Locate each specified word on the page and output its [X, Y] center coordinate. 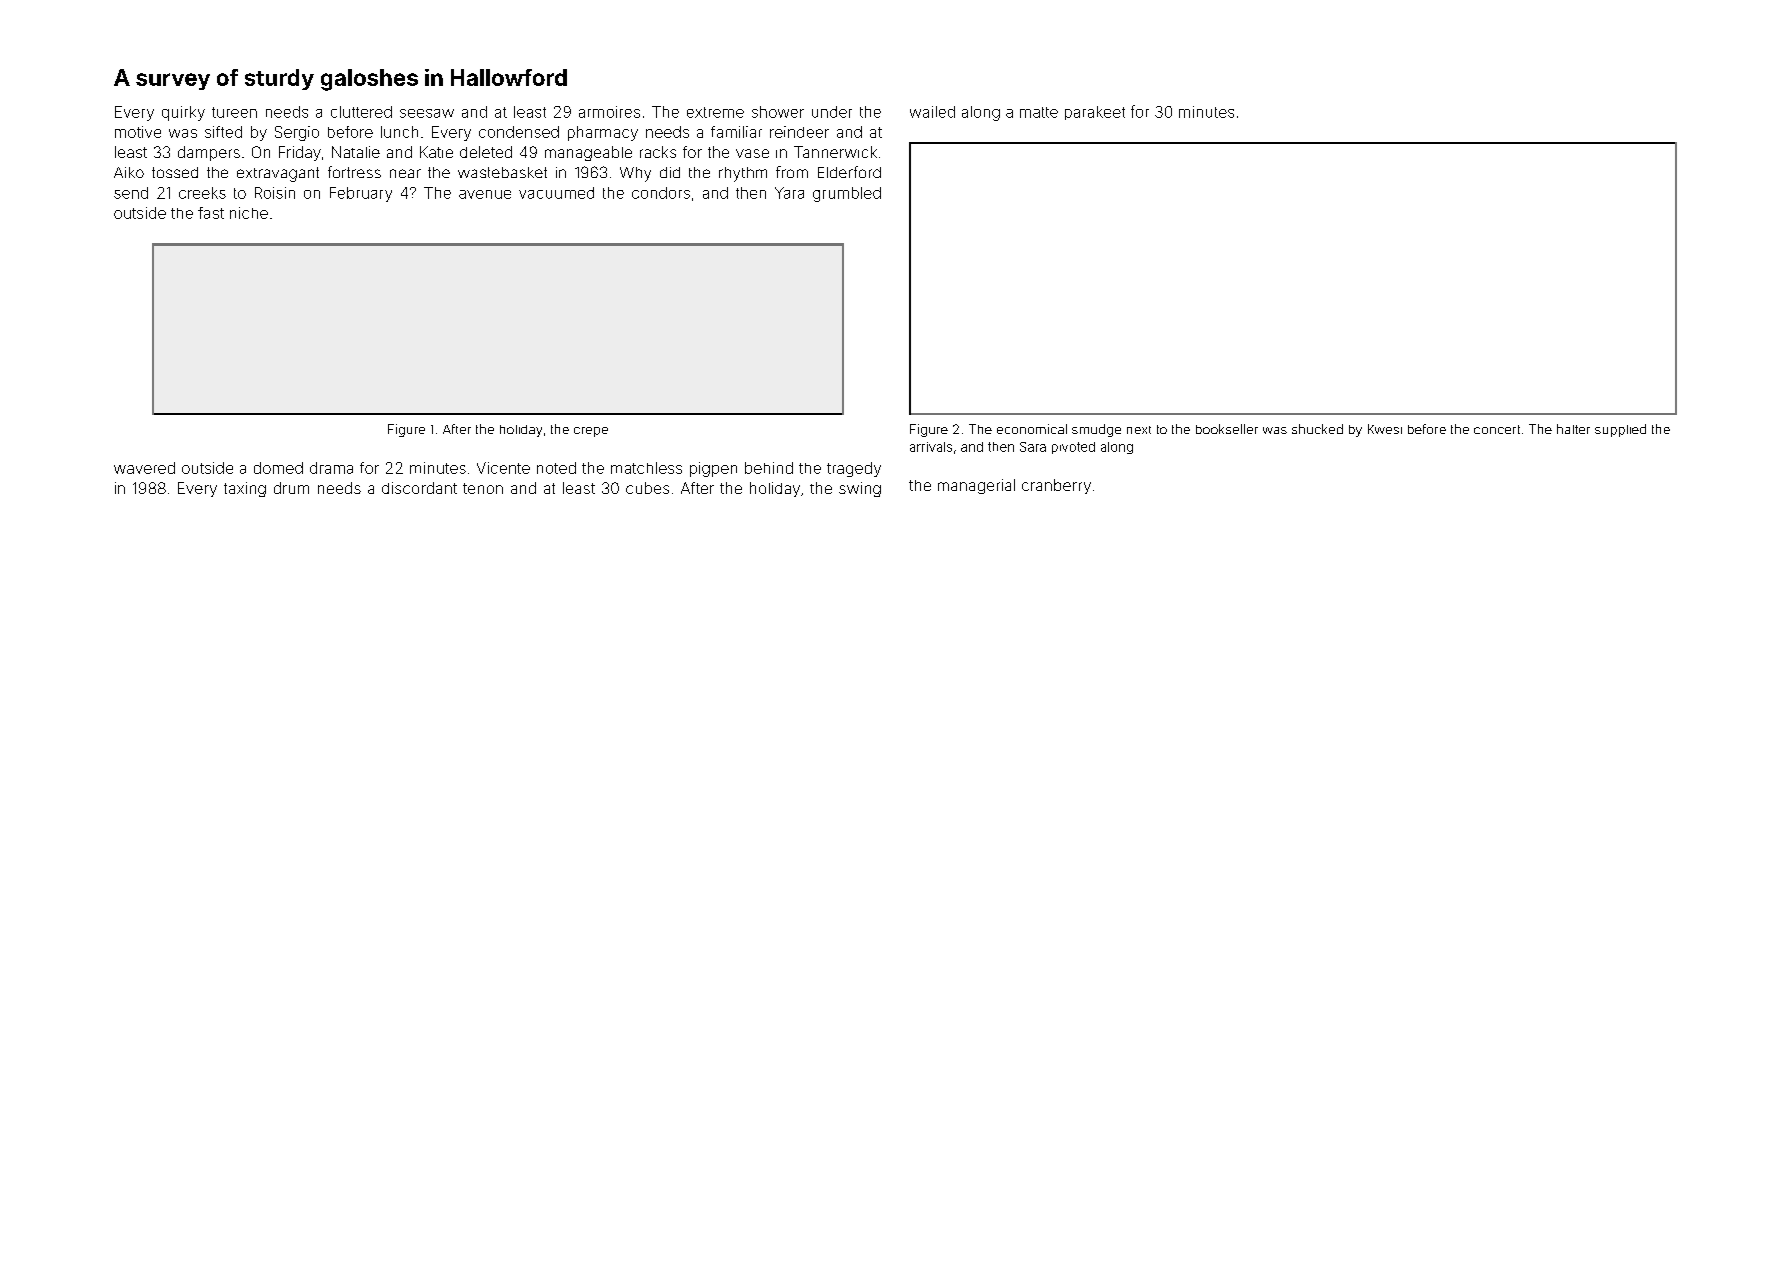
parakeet [1095, 113]
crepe [591, 432]
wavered [144, 468]
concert [1497, 429]
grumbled [847, 194]
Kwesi [1385, 429]
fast [211, 213]
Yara [789, 193]
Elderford [849, 172]
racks [658, 152]
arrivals [931, 447]
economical [1032, 429]
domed [278, 468]
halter [1573, 429]
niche [249, 213]
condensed [519, 132]
